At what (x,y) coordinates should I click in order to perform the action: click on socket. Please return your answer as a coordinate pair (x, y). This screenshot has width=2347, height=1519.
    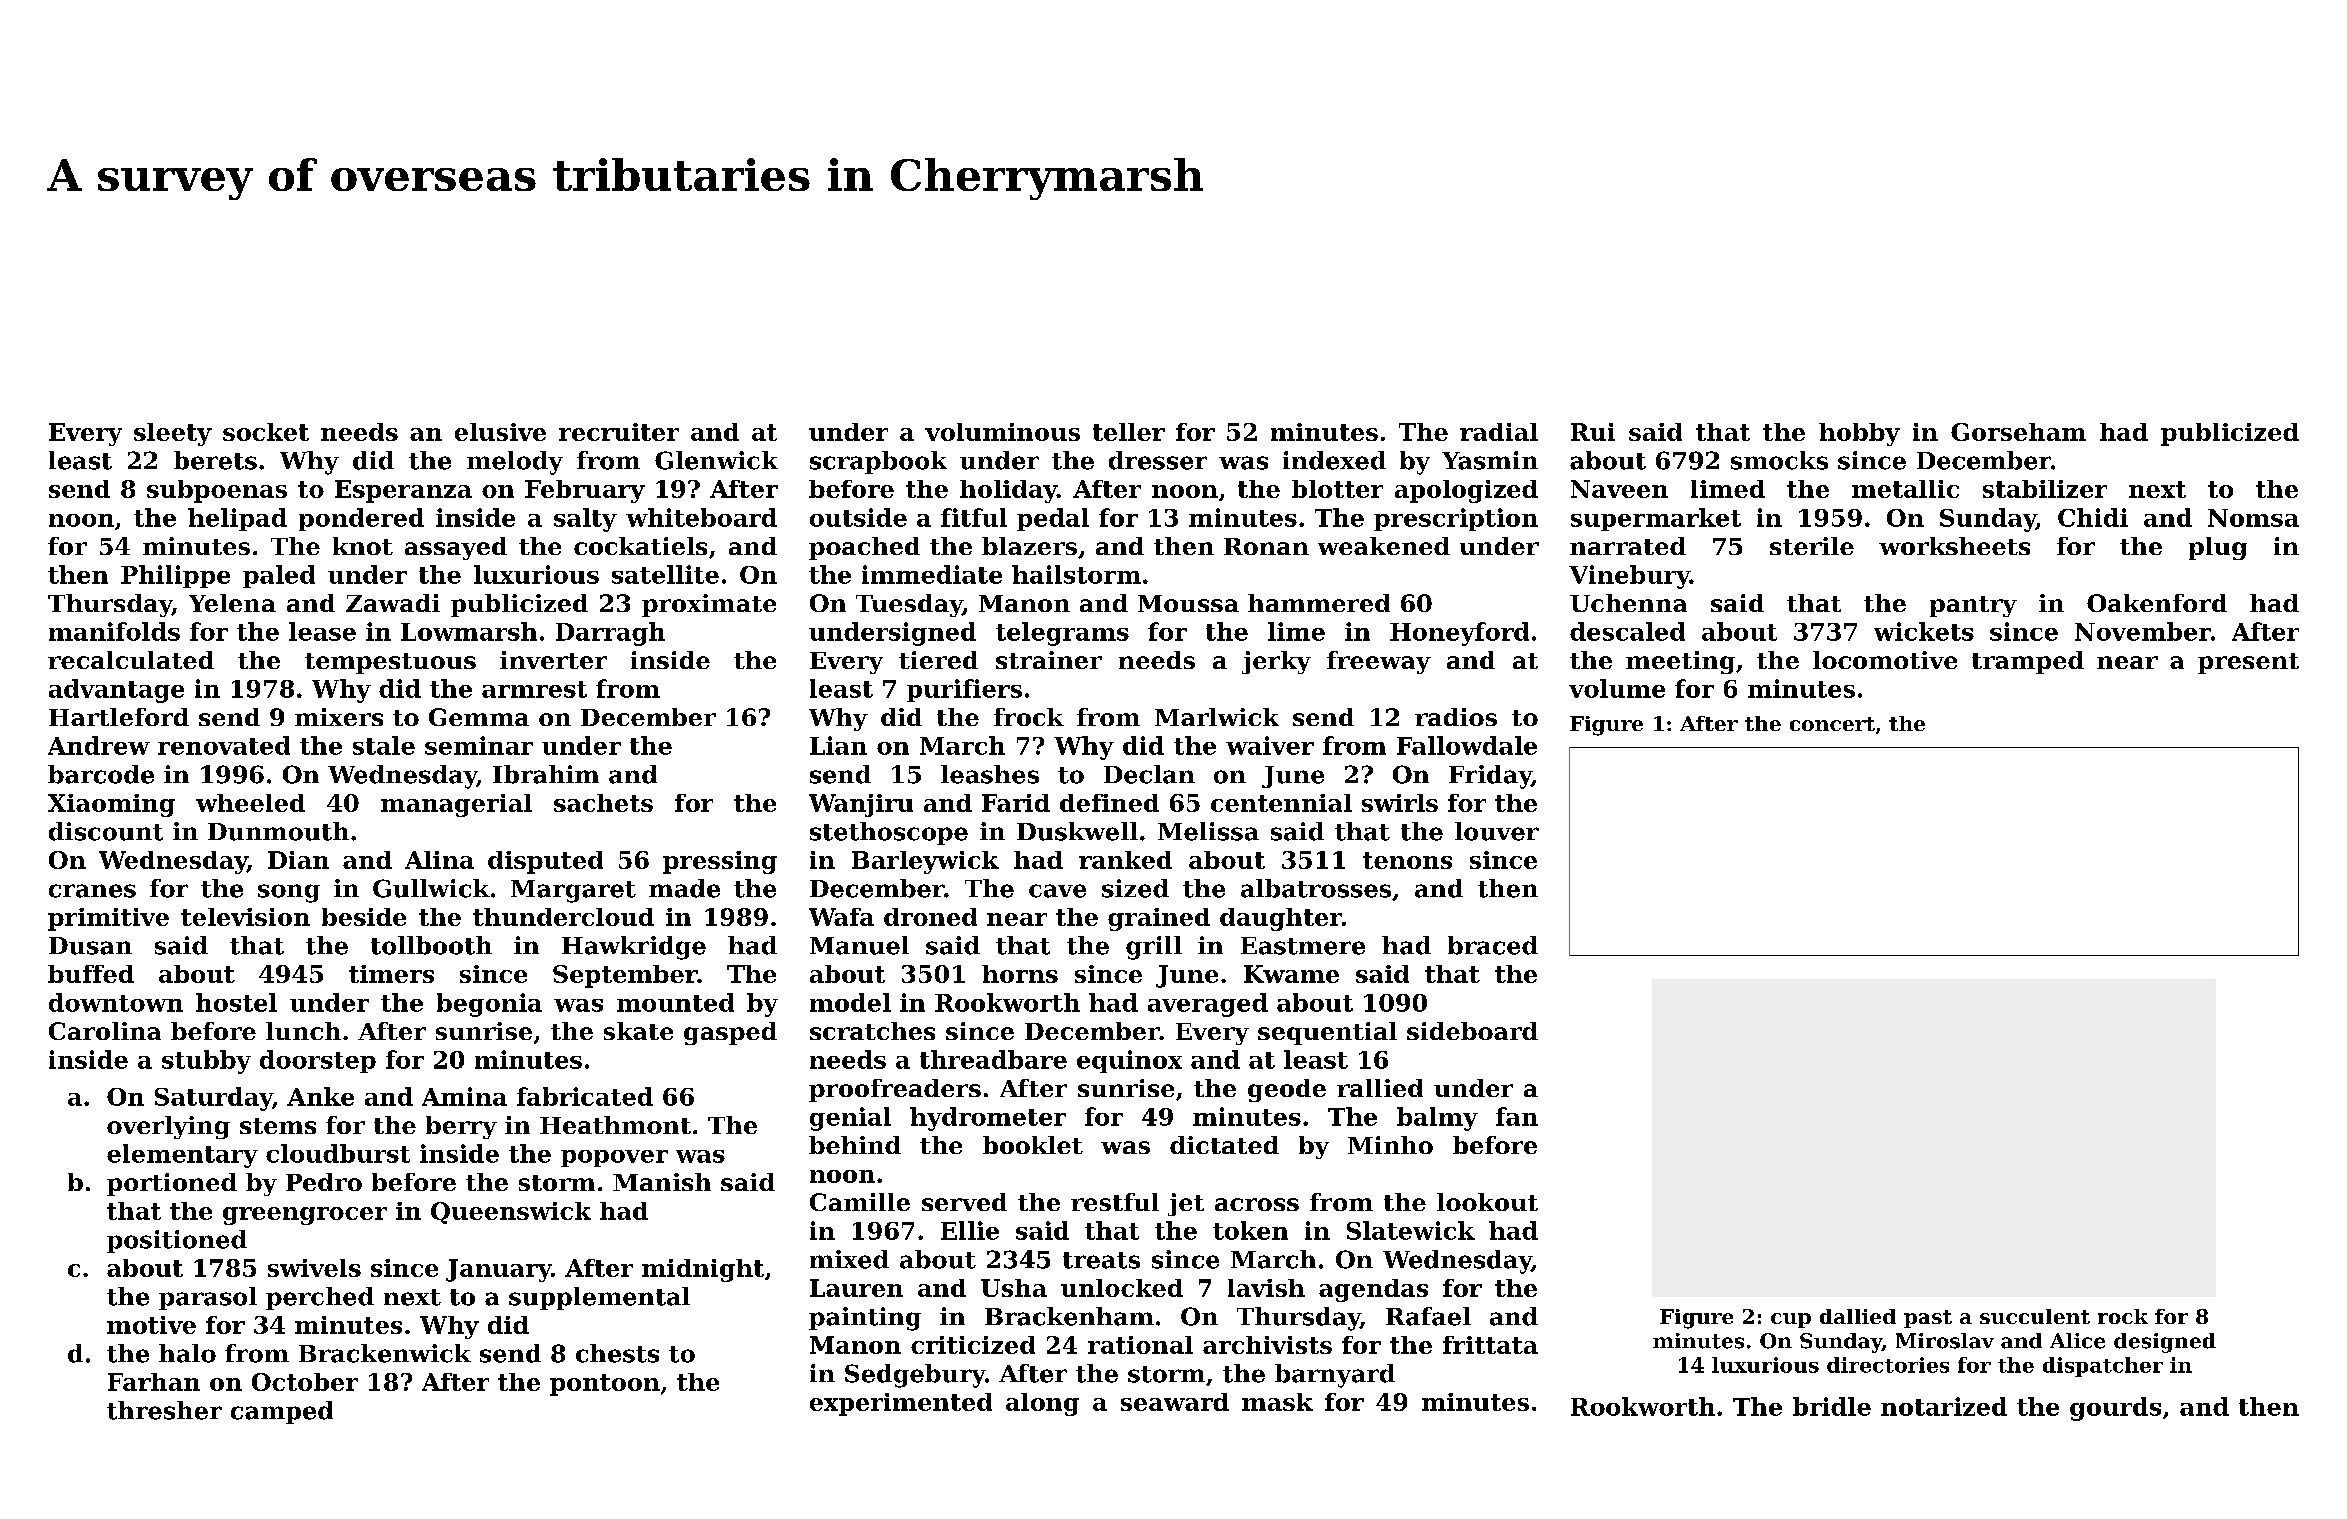
    Looking at the image, I should click on (266, 432).
